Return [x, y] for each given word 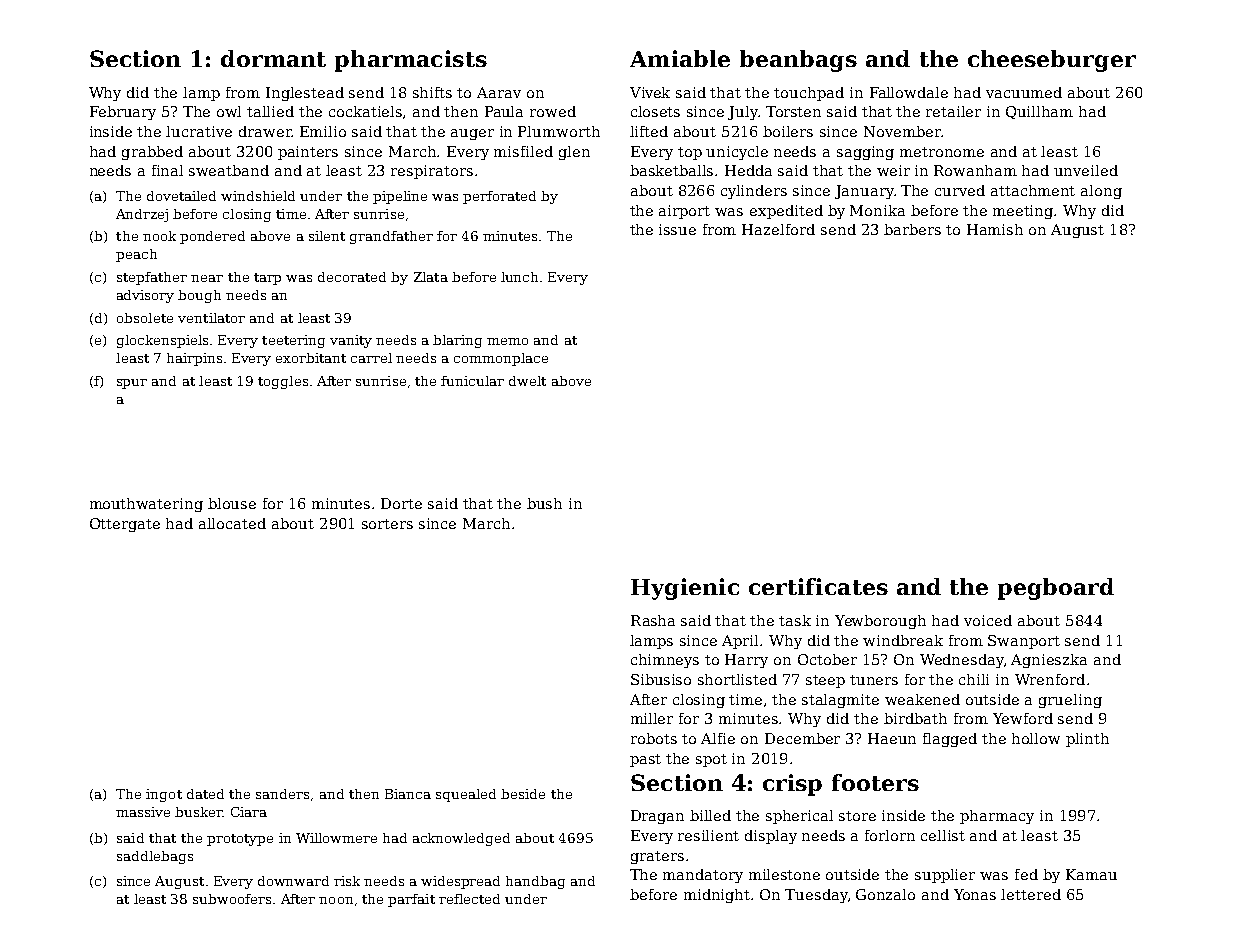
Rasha [653, 620]
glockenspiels [162, 341]
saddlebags [155, 857]
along [1101, 192]
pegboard [1056, 589]
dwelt [527, 381]
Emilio [323, 131]
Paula [504, 111]
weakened [922, 699]
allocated [232, 523]
